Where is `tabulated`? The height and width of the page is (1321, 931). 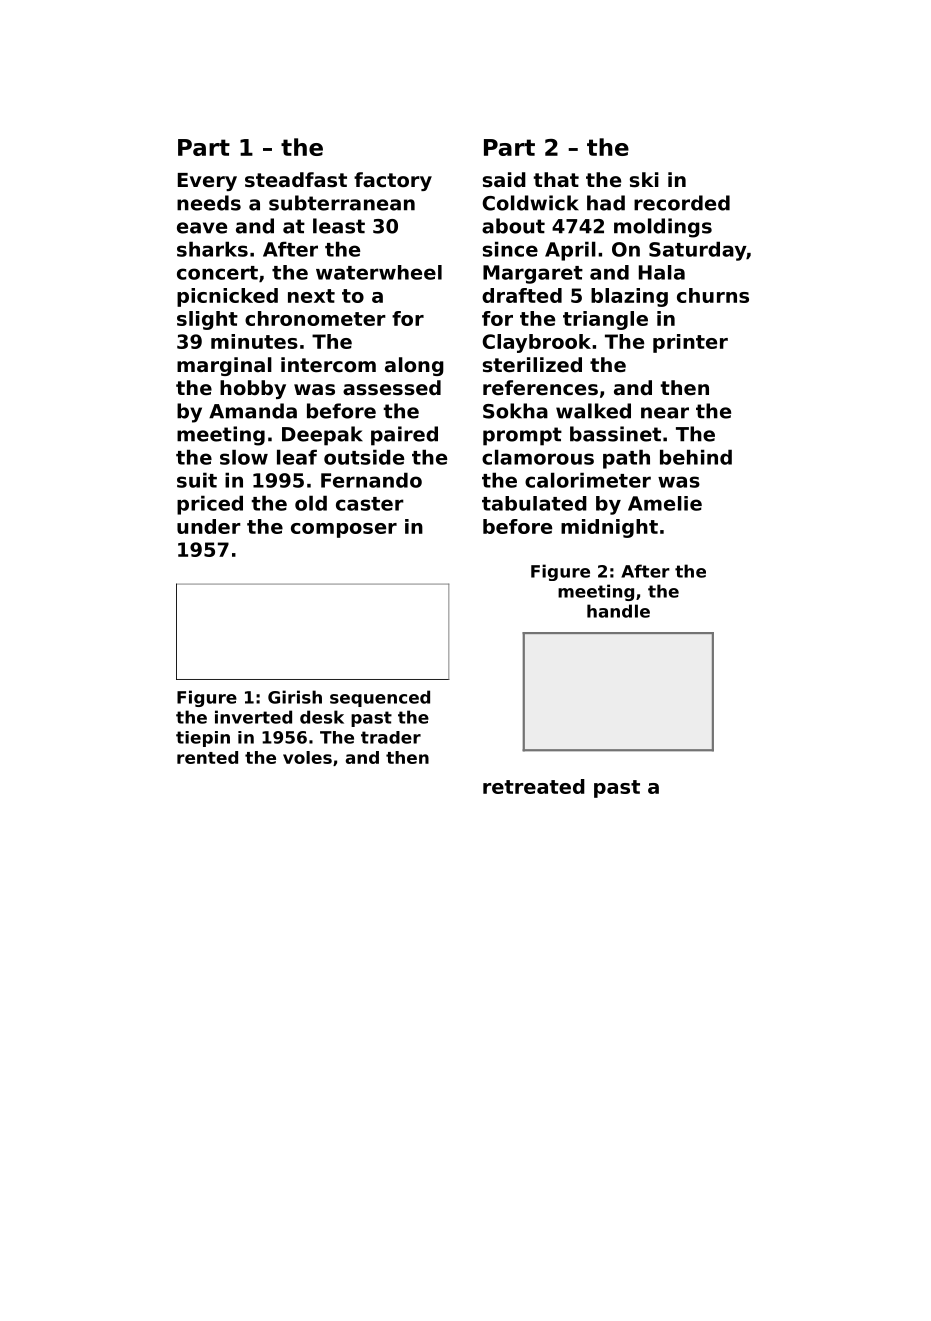 tabulated is located at coordinates (534, 503).
